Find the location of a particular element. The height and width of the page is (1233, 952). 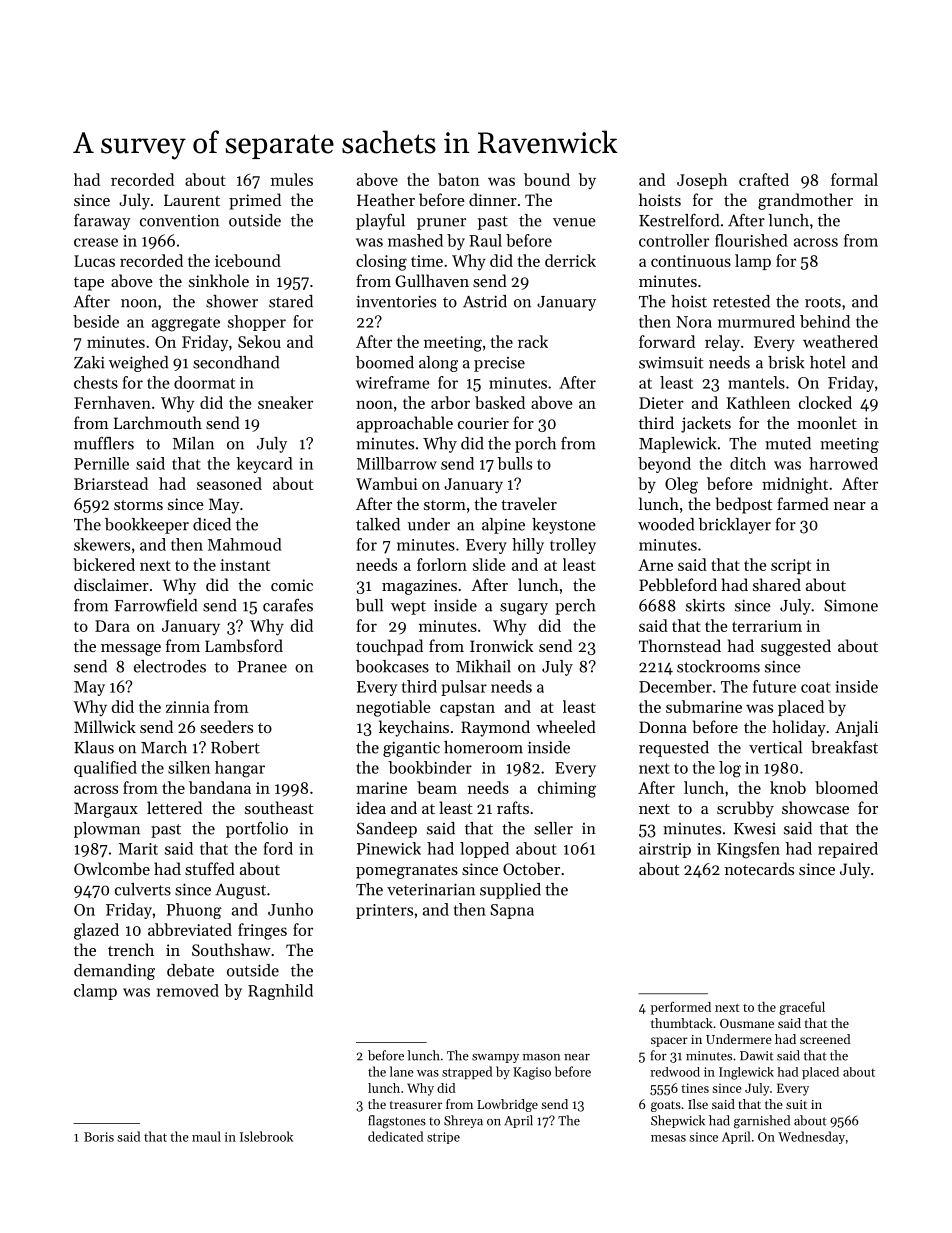

negotiable is located at coordinates (393, 708).
